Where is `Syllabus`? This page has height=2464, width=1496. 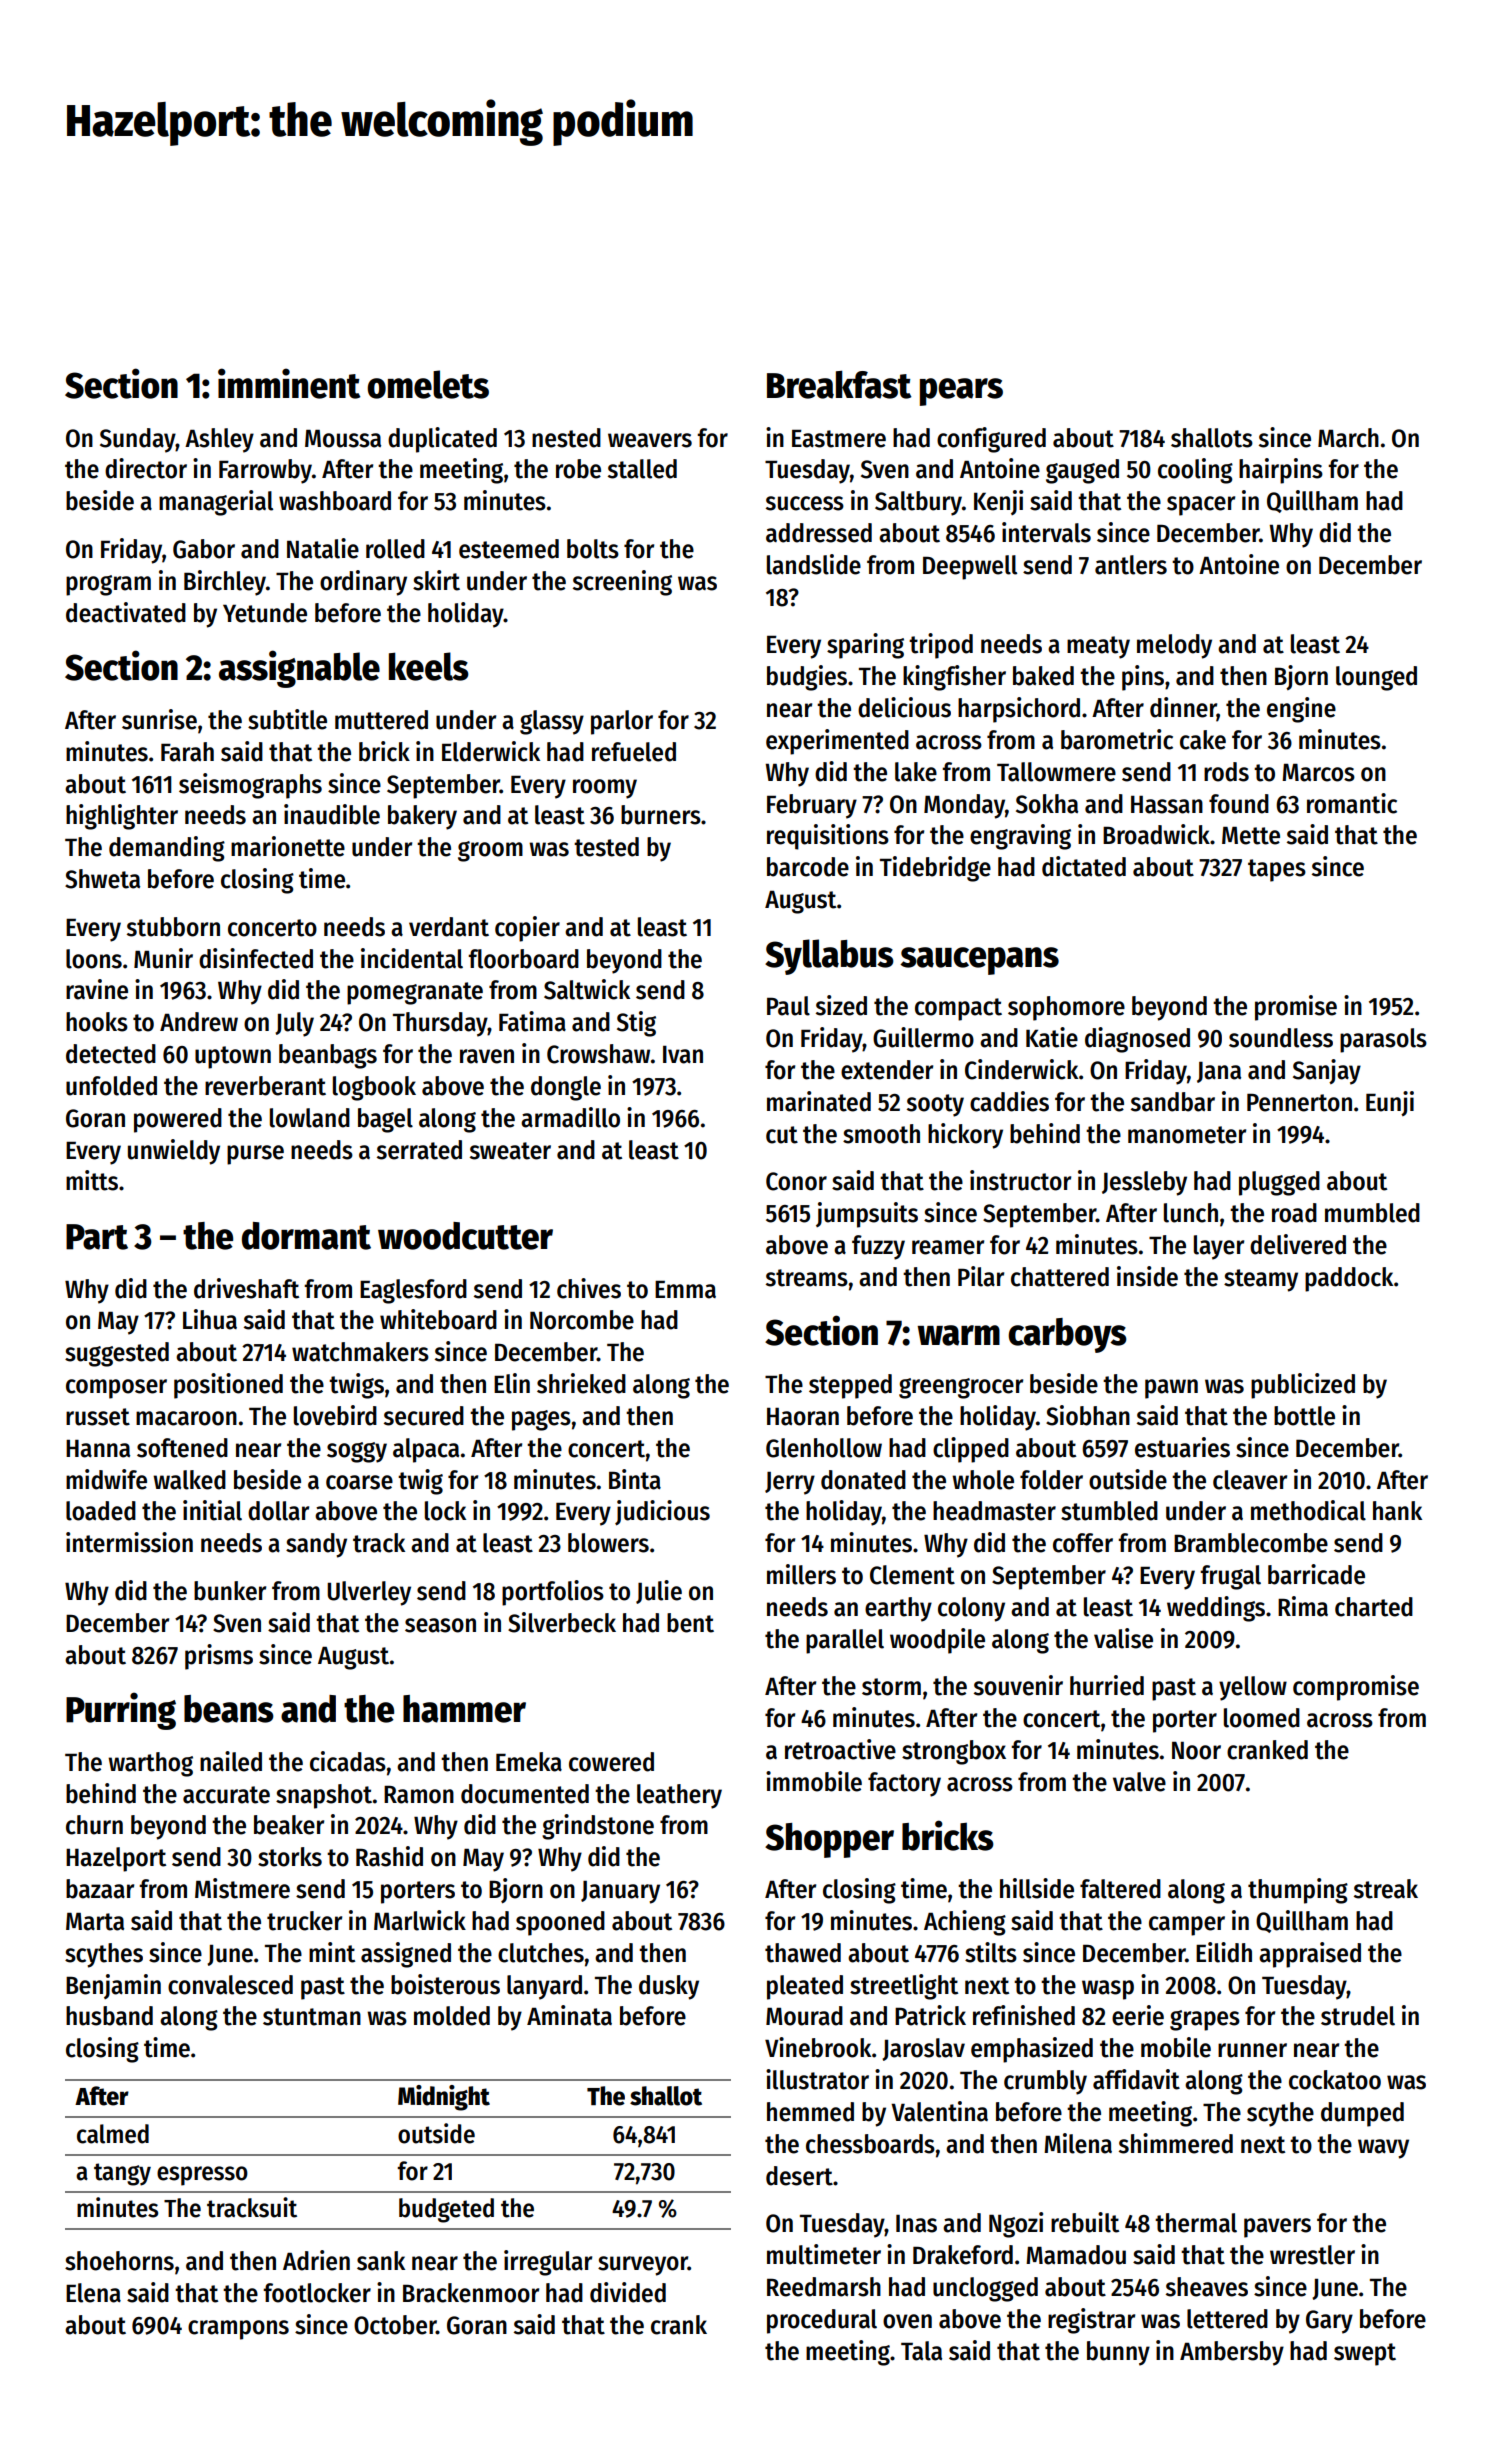 Syllabus is located at coordinates (829, 957).
